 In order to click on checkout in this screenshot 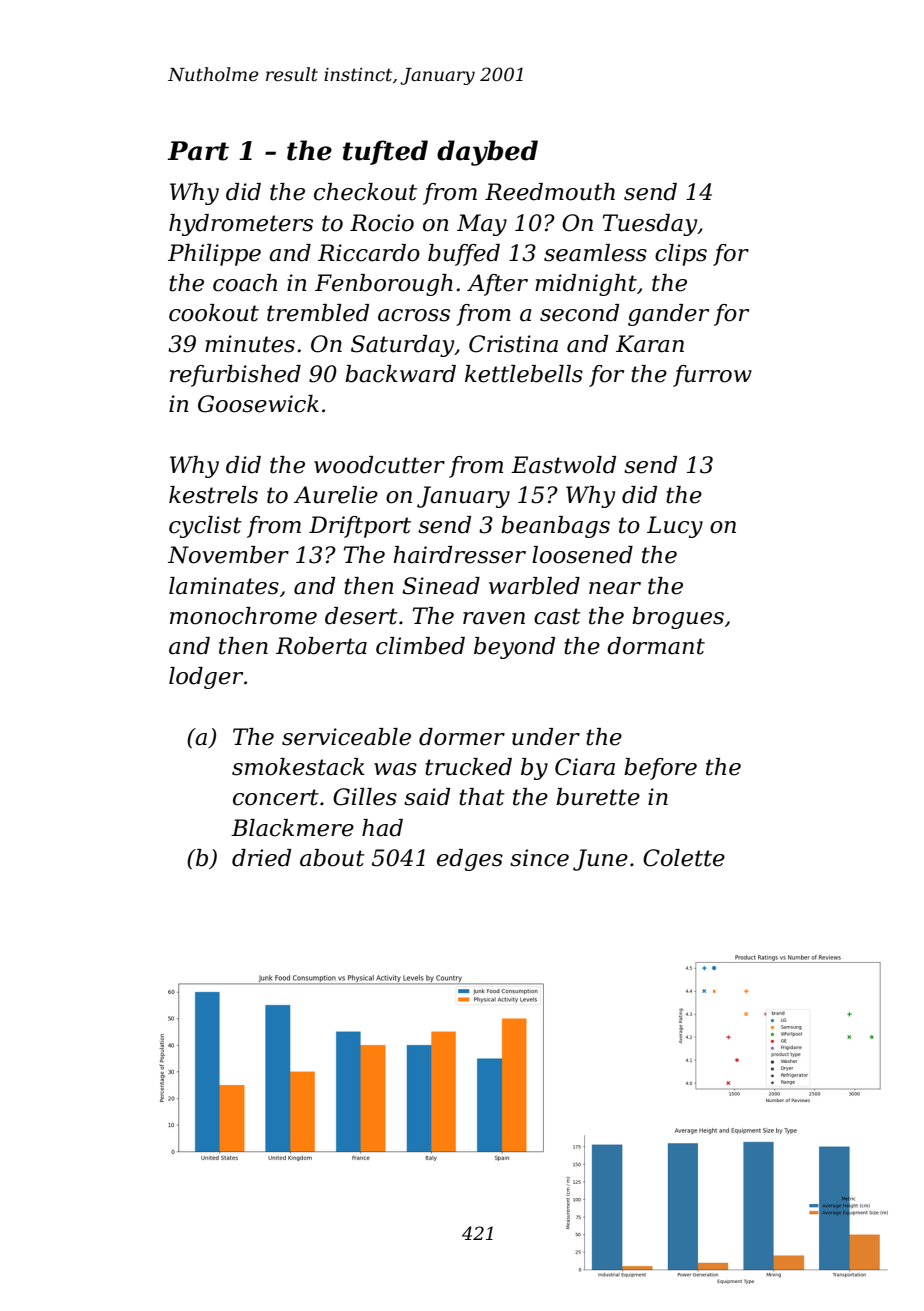, I will do `click(365, 192)`.
